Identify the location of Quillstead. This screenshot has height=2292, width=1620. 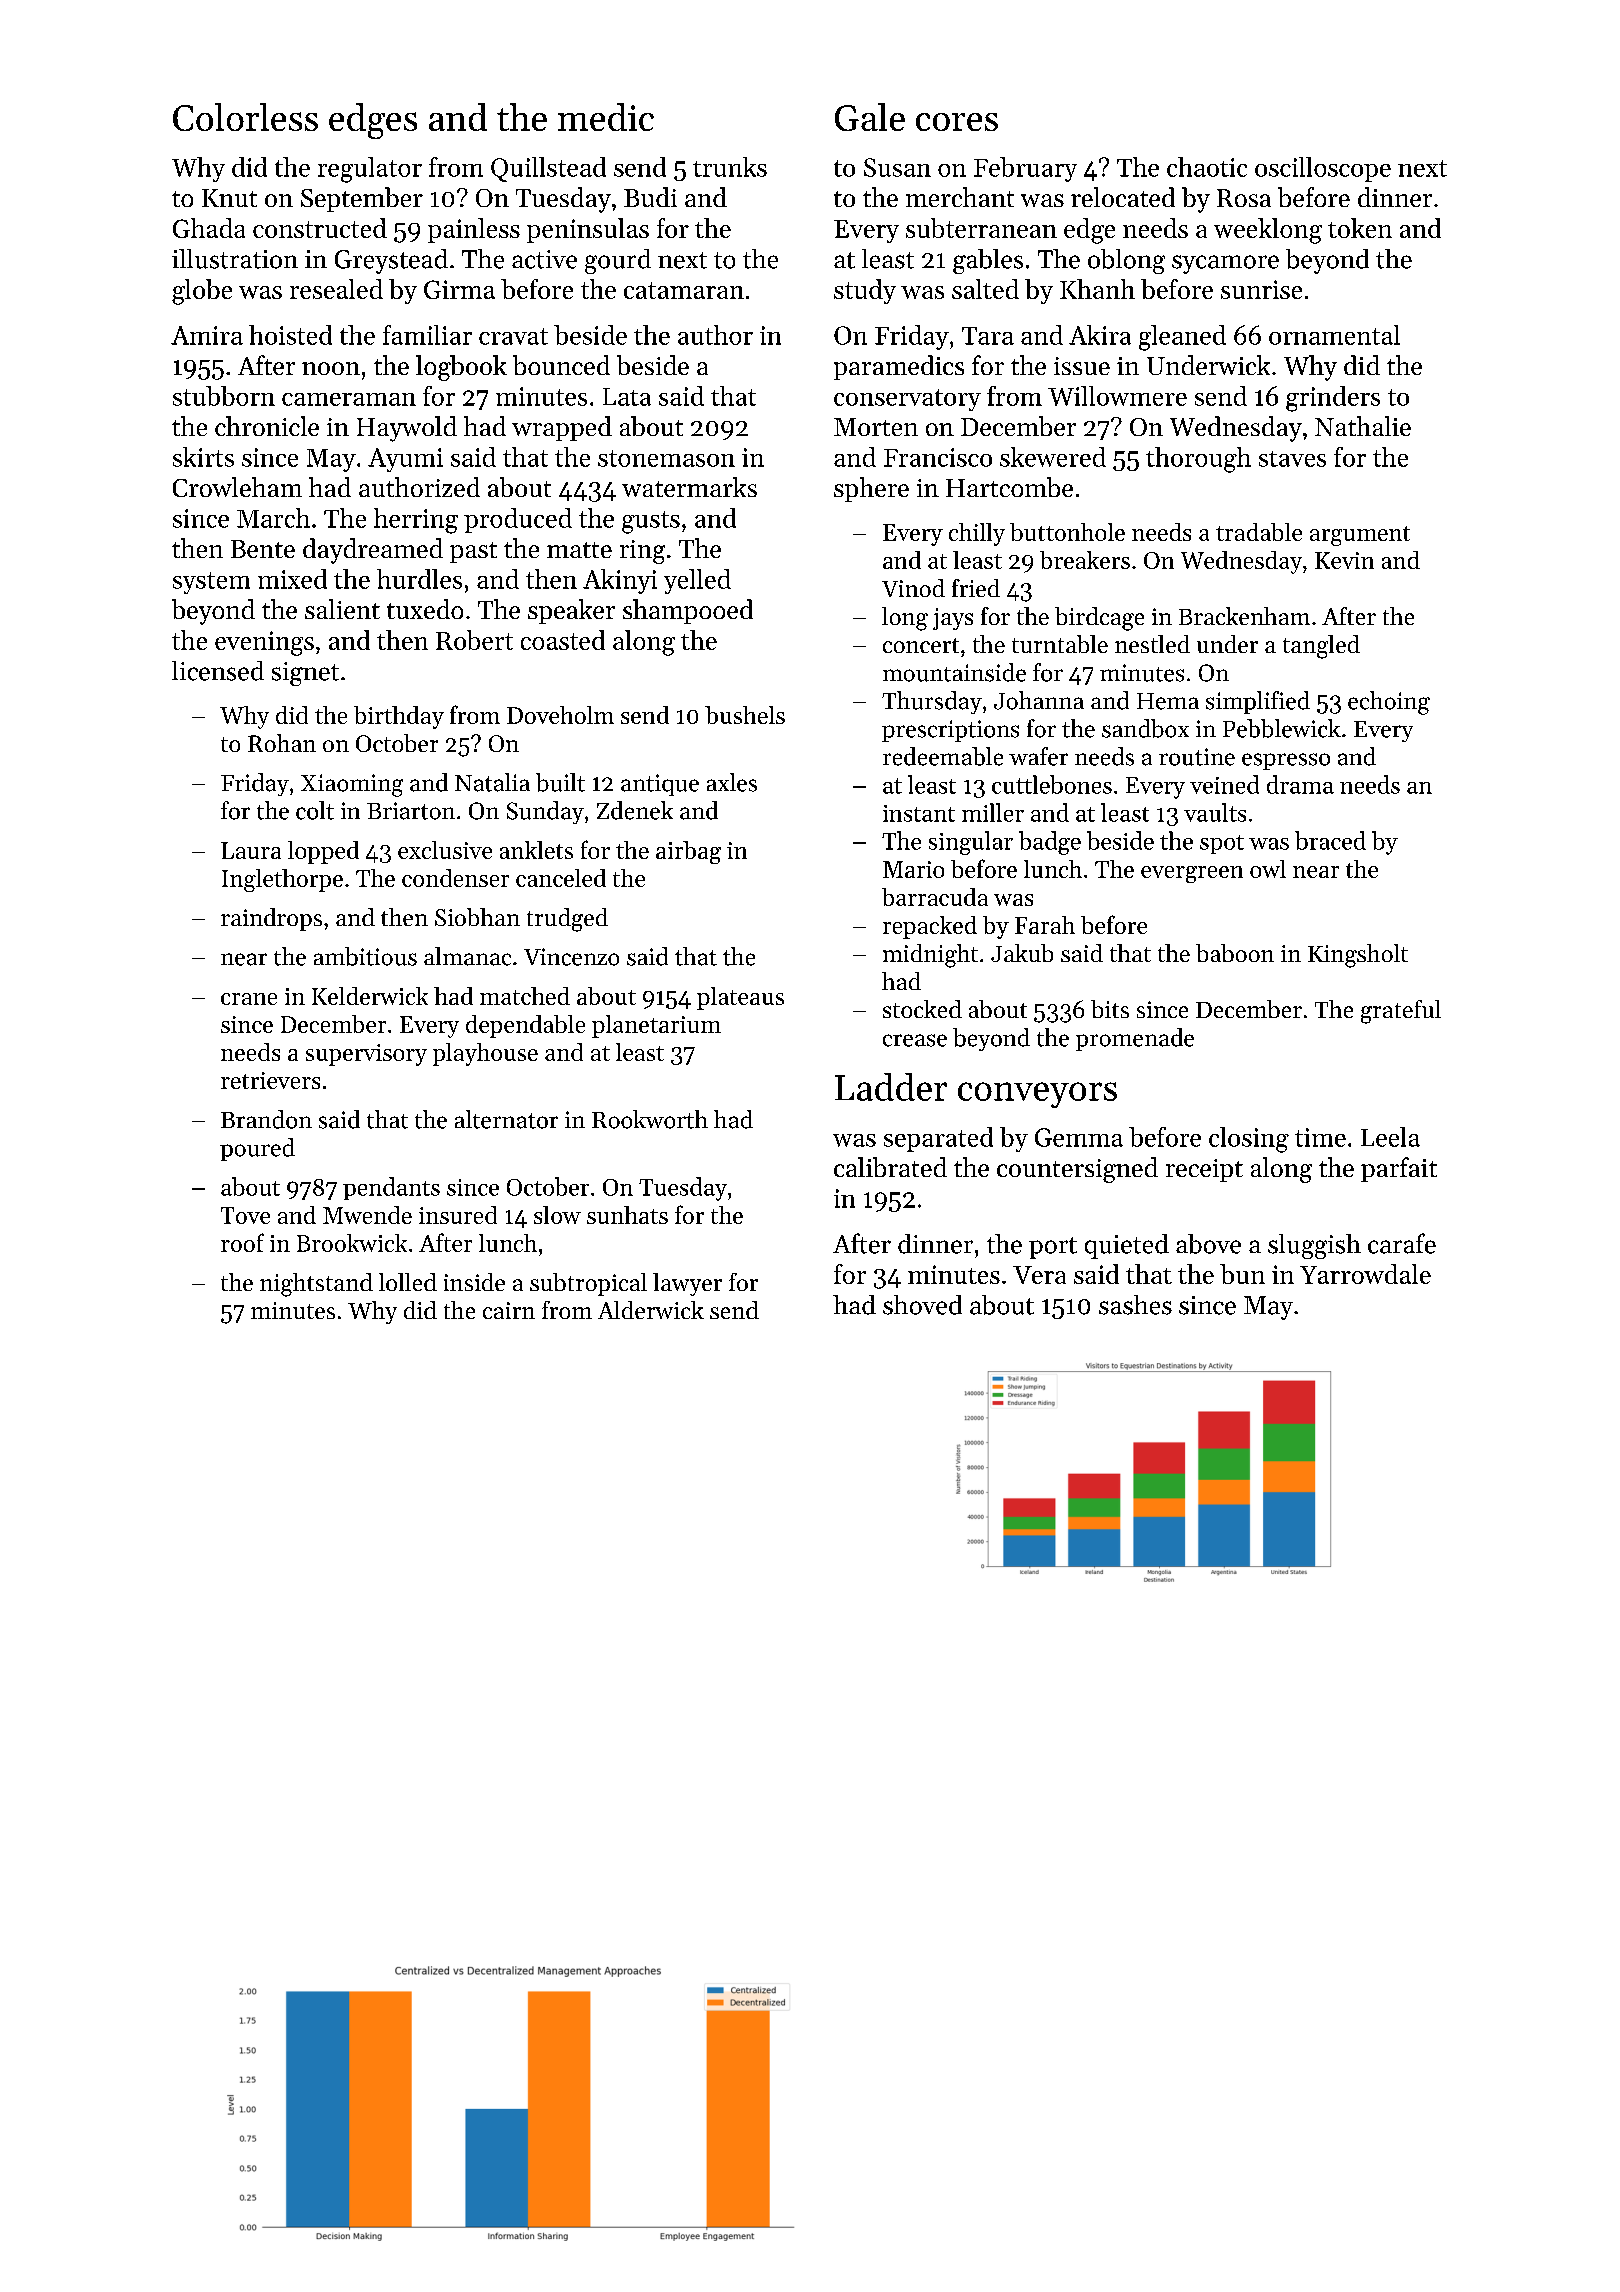
(548, 169).
